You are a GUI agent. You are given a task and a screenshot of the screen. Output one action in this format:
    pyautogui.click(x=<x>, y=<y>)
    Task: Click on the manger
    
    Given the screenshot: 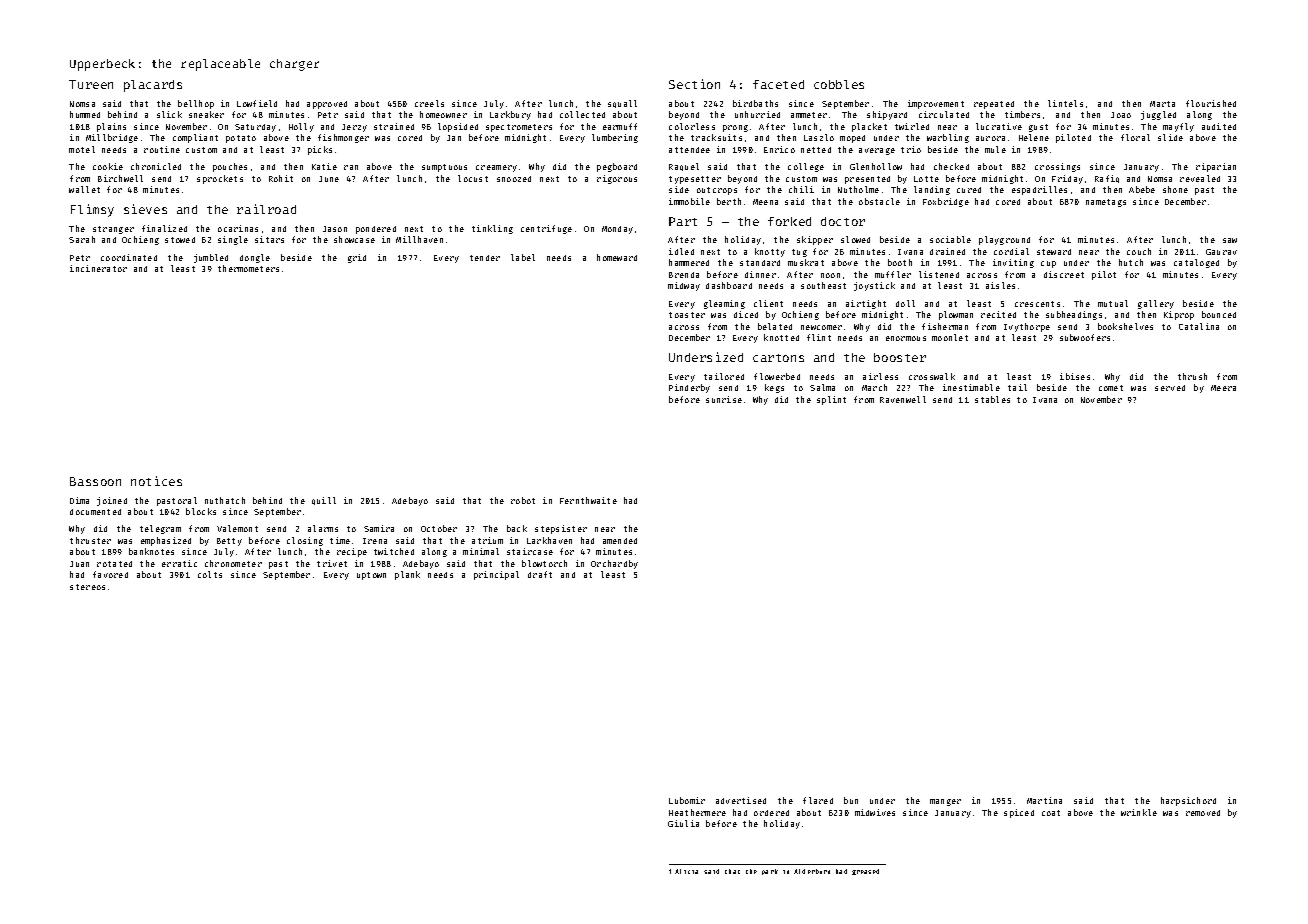 What is the action you would take?
    pyautogui.click(x=945, y=802)
